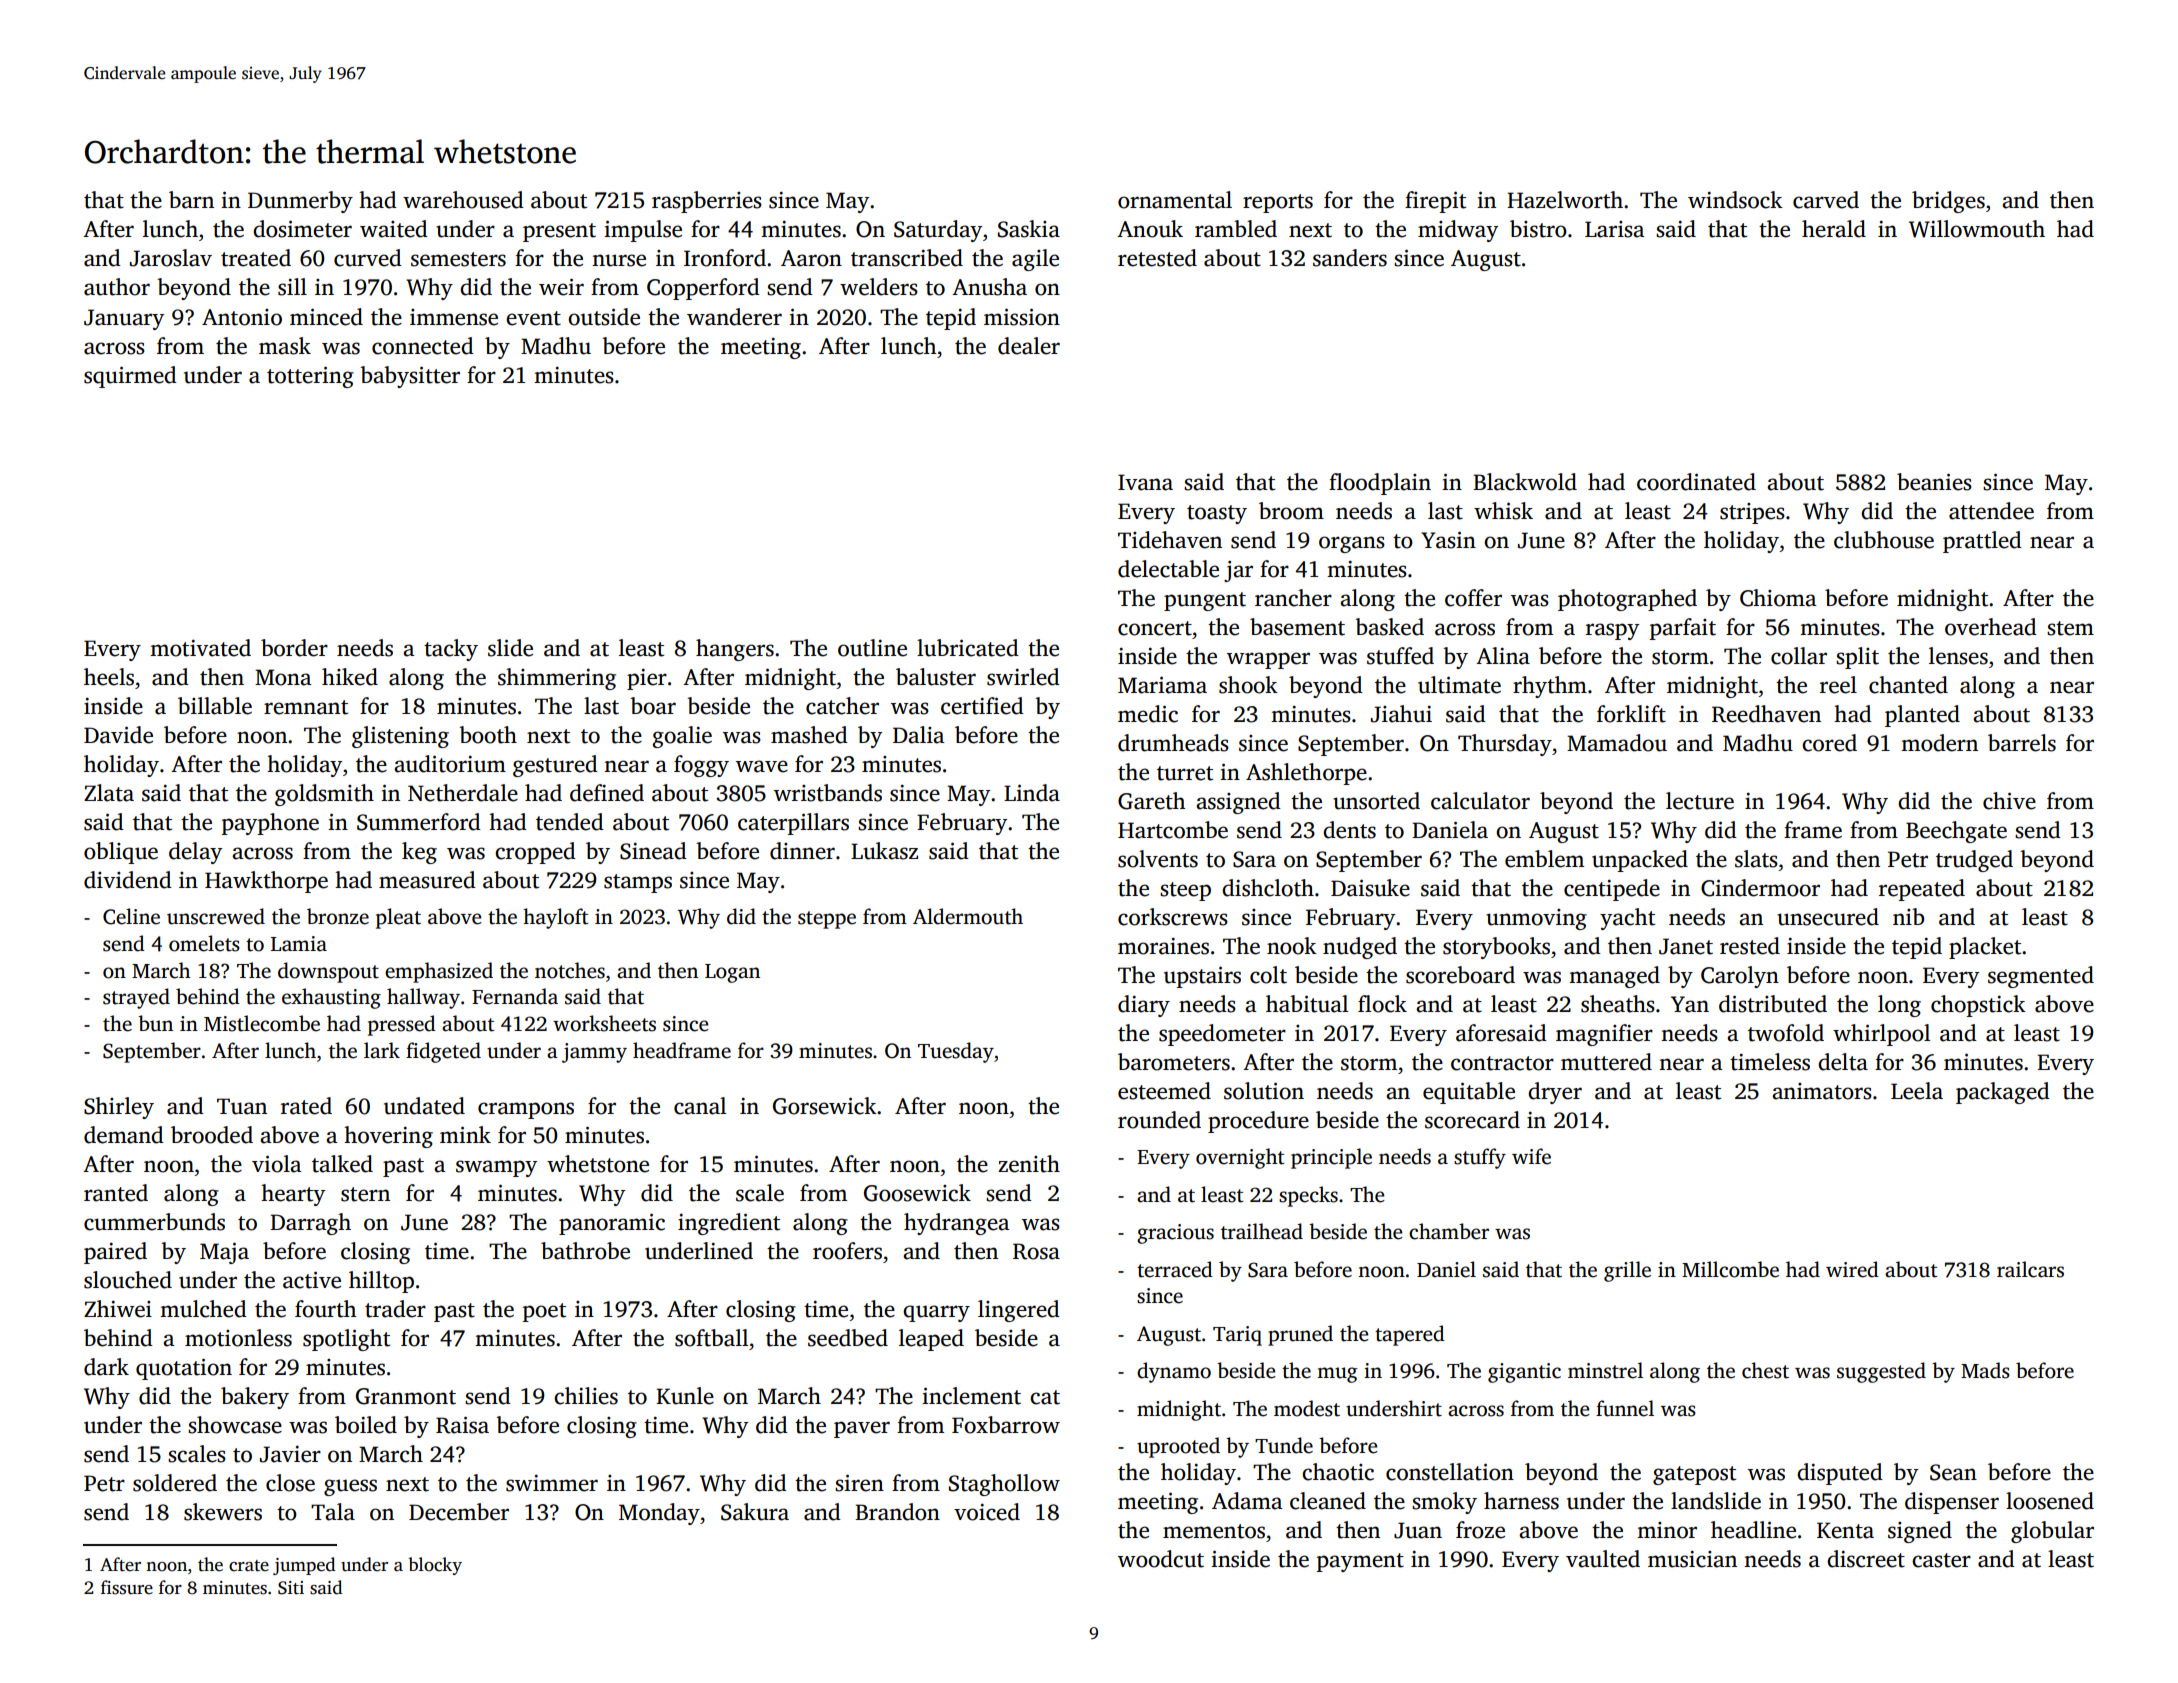  I want to click on tacky, so click(451, 650).
